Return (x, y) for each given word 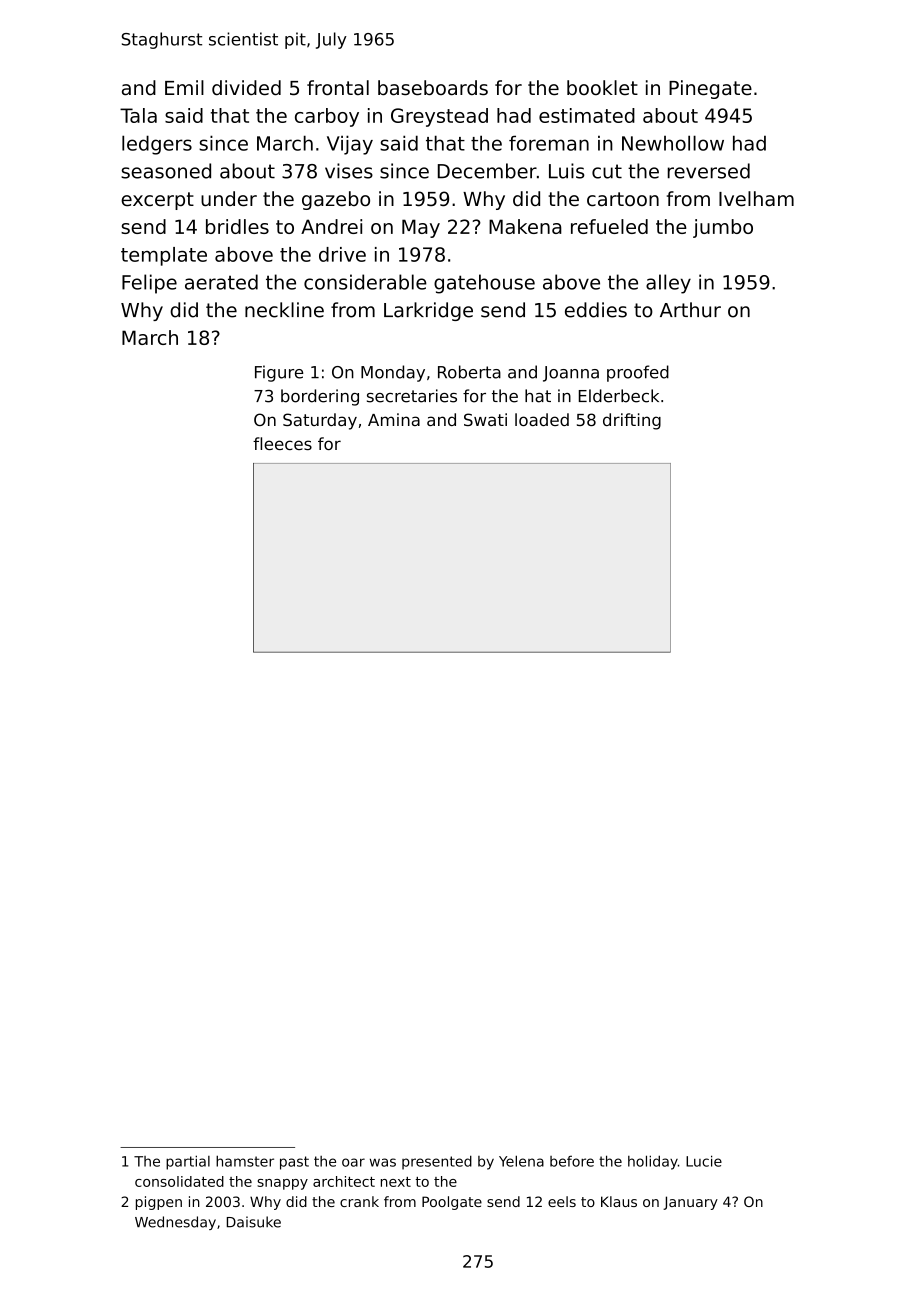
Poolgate (452, 1203)
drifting (632, 421)
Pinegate (710, 89)
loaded (542, 419)
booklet (602, 87)
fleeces (282, 443)
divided (246, 88)
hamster (245, 1161)
